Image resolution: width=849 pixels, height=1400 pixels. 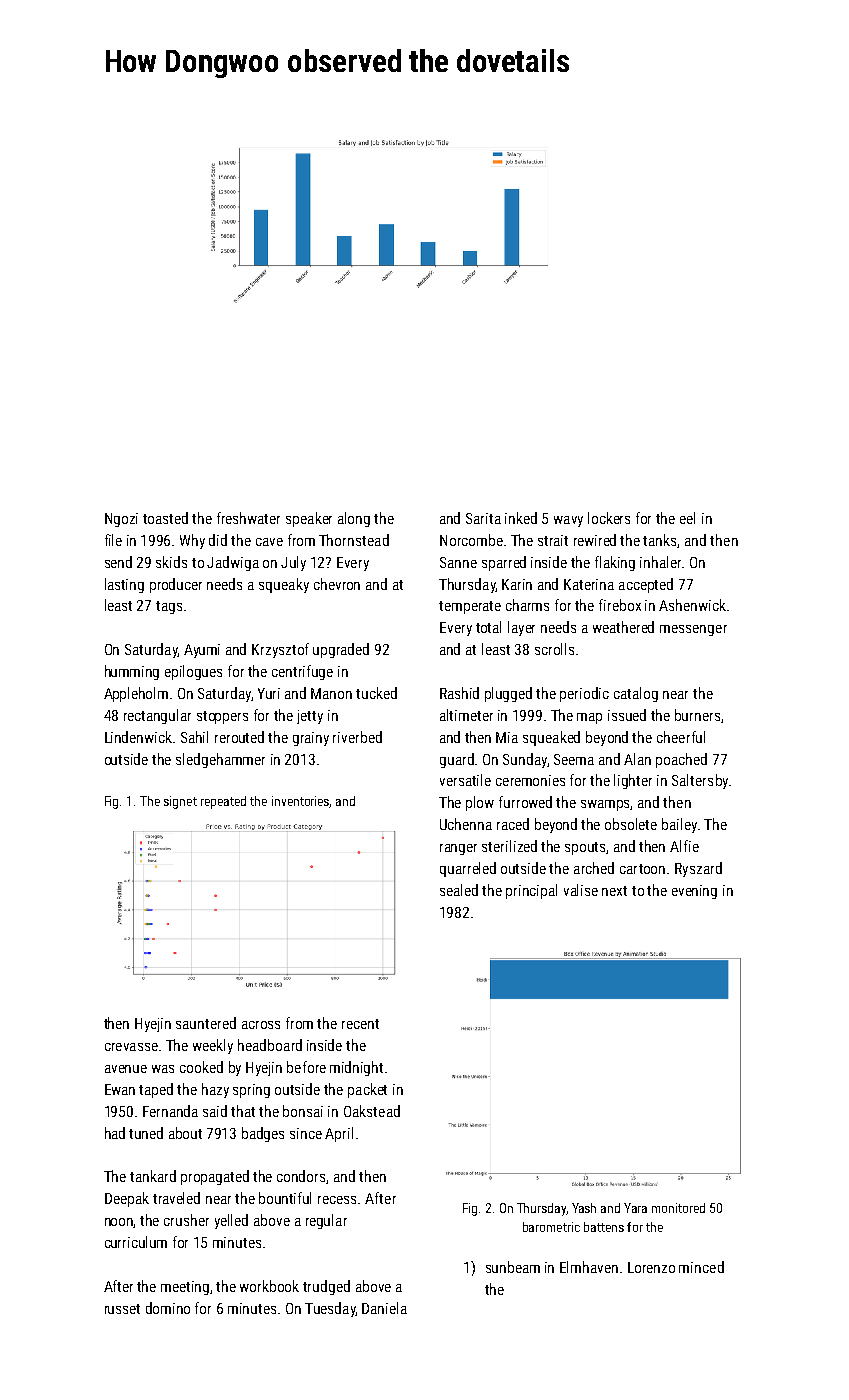 What do you see at coordinates (165, 518) in the page?
I see `toasted` at bounding box center [165, 518].
